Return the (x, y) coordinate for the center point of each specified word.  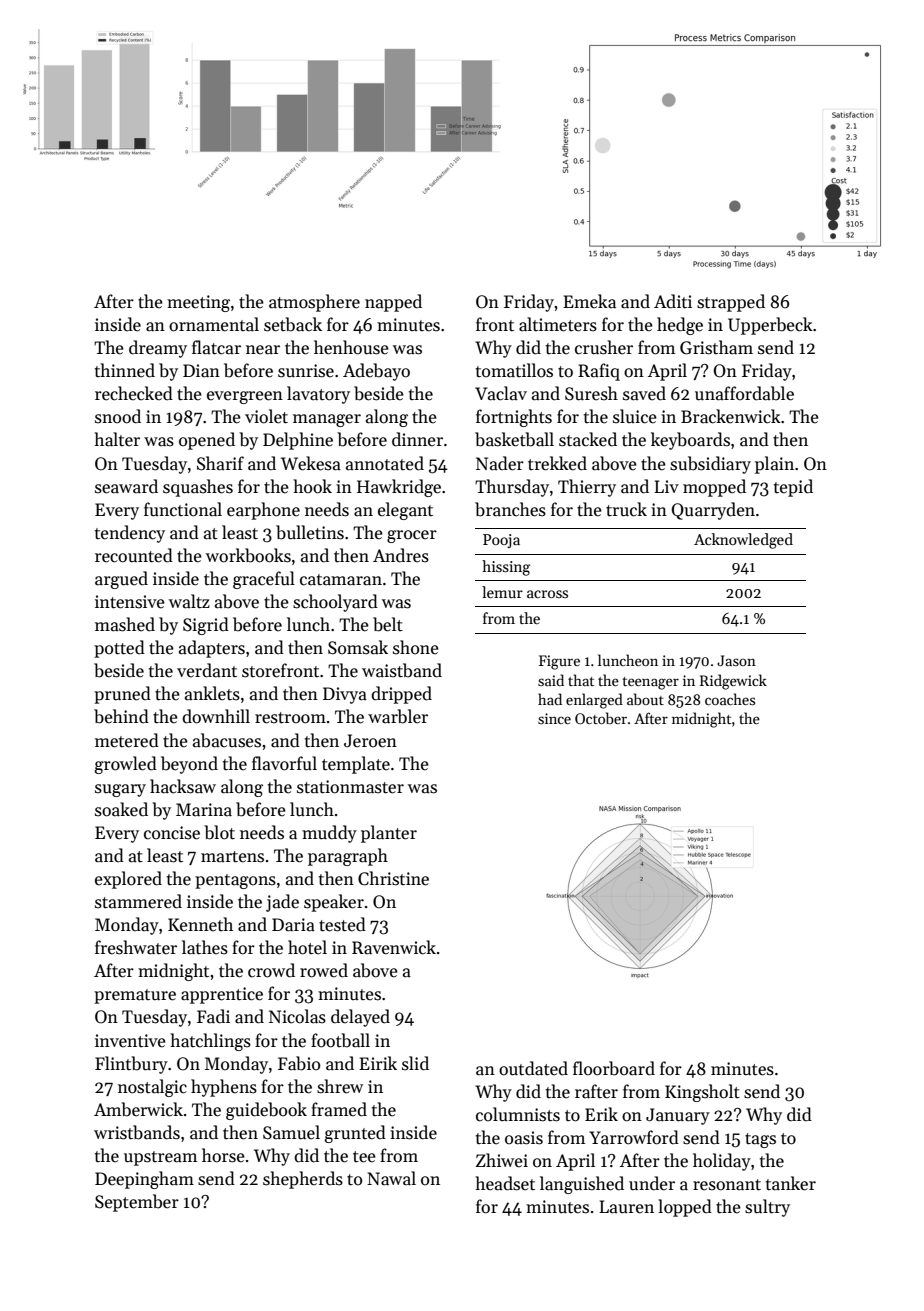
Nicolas (297, 1016)
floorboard (614, 1068)
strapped (731, 303)
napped (393, 303)
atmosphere (314, 303)
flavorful (284, 763)
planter (389, 834)
